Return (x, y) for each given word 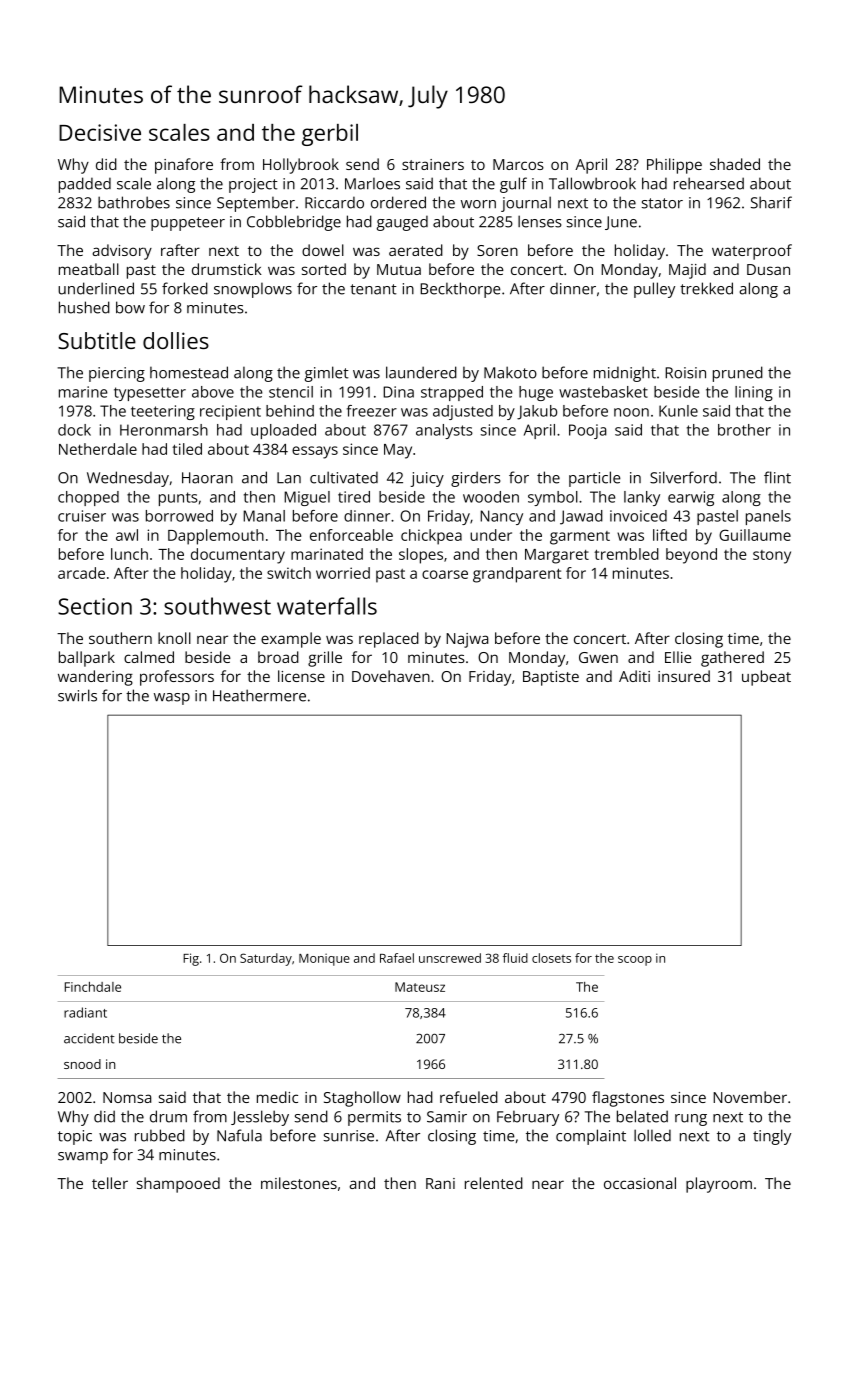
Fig (191, 959)
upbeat (766, 678)
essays (315, 452)
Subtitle (97, 340)
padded (85, 185)
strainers (433, 164)
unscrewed (450, 958)
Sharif (771, 202)
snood (82, 1064)
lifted (670, 535)
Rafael (397, 958)
